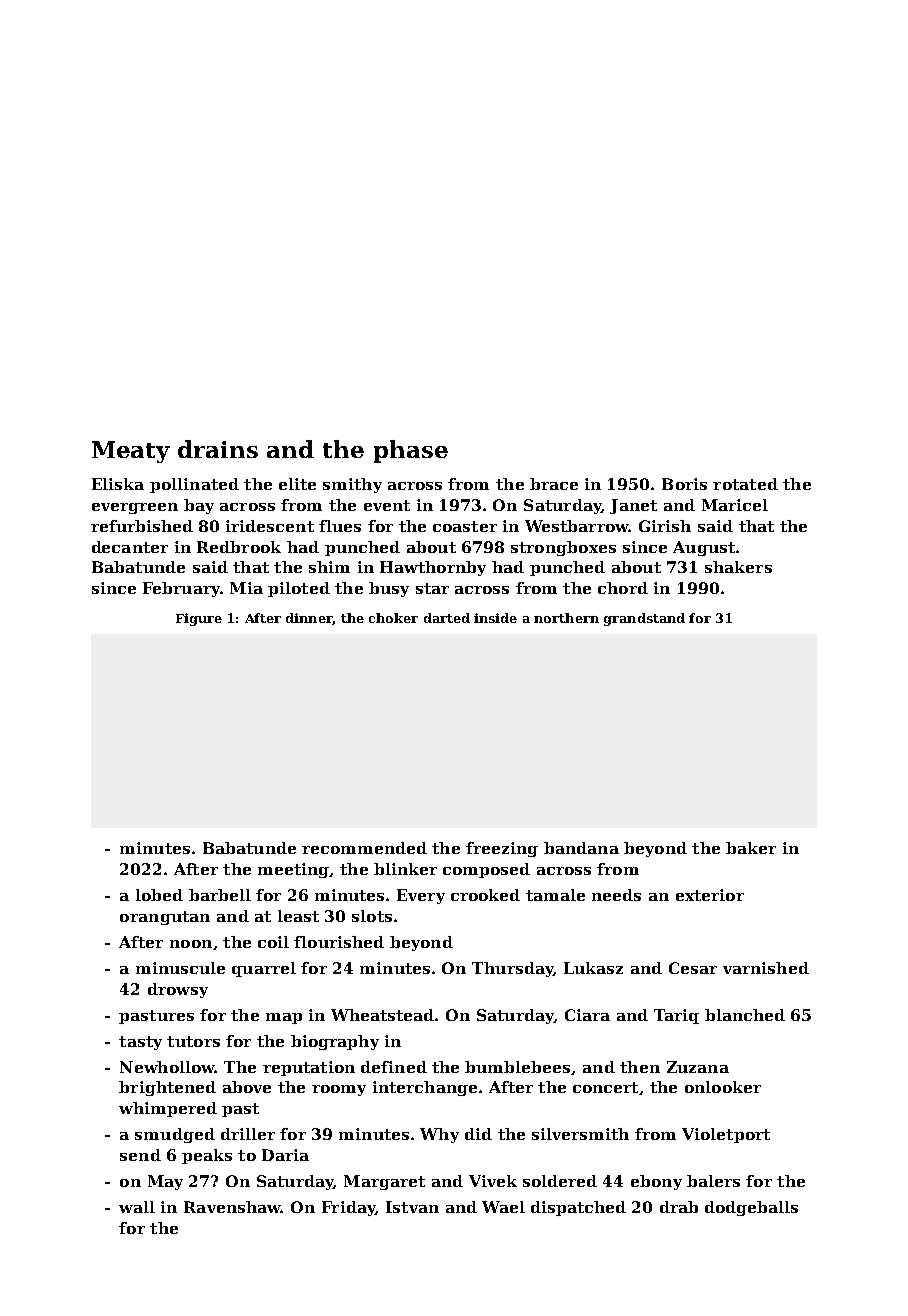 The image size is (908, 1316). I want to click on bandana, so click(581, 848).
